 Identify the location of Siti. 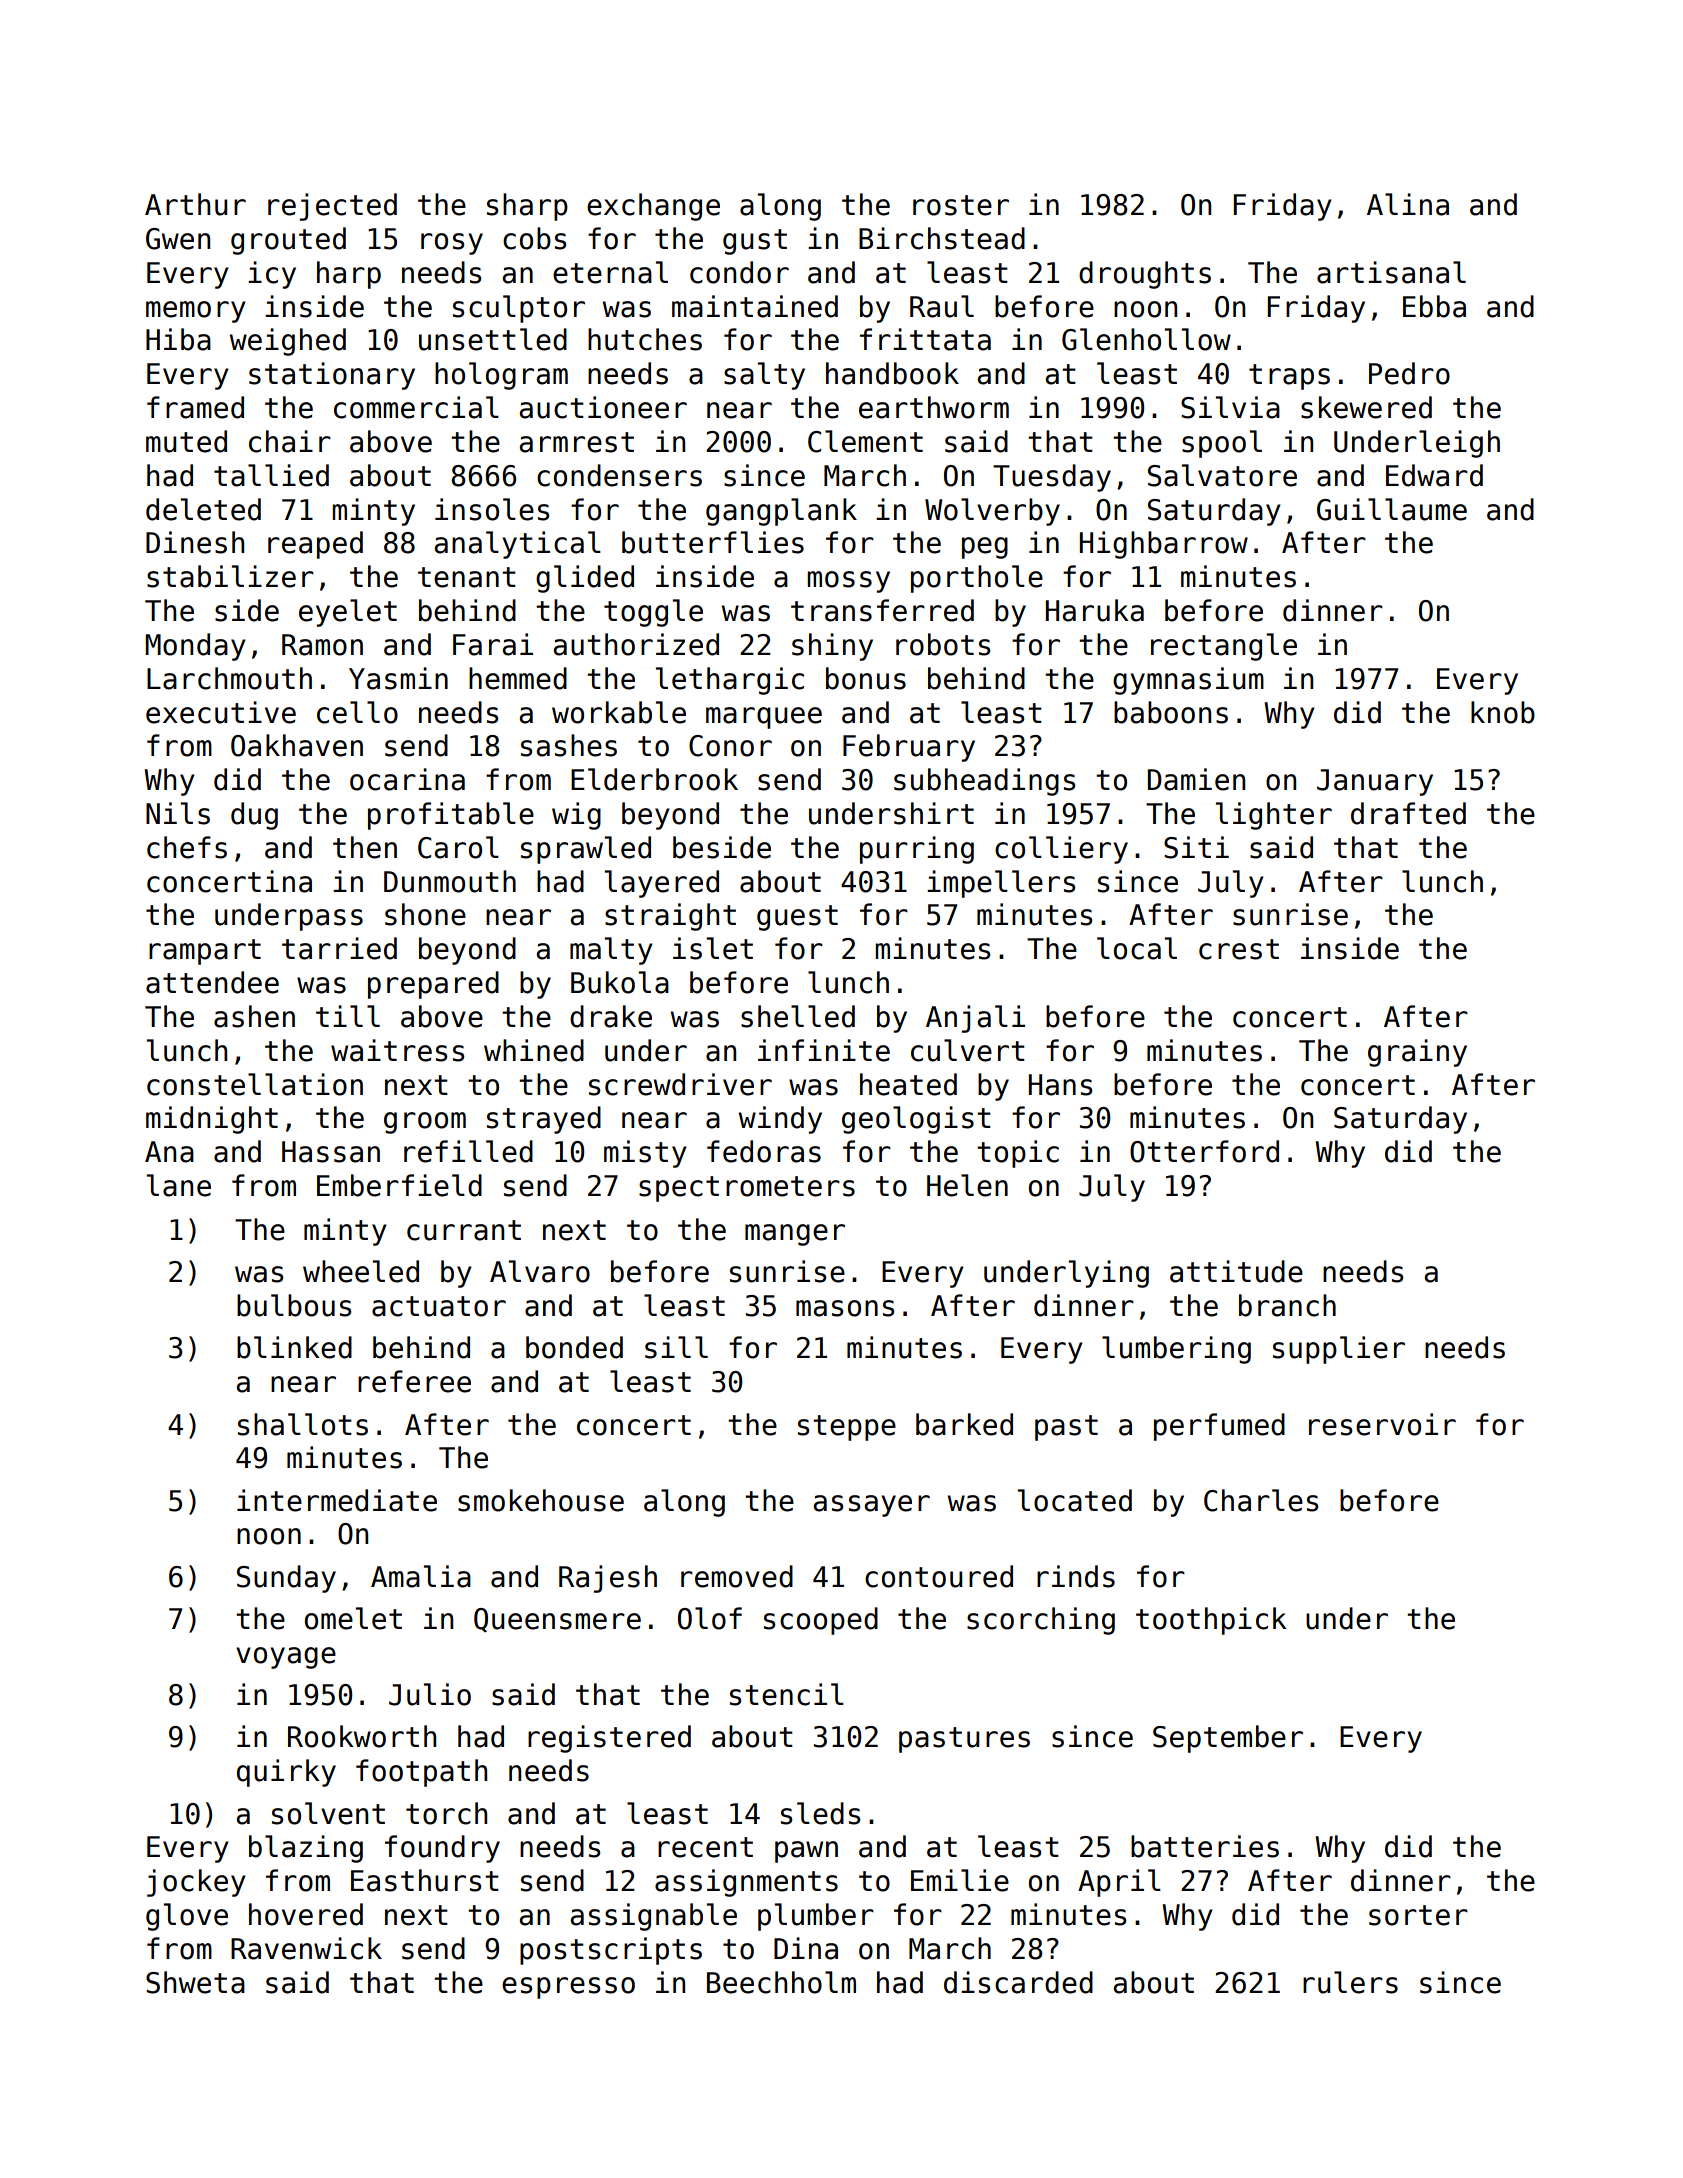
(1196, 847).
